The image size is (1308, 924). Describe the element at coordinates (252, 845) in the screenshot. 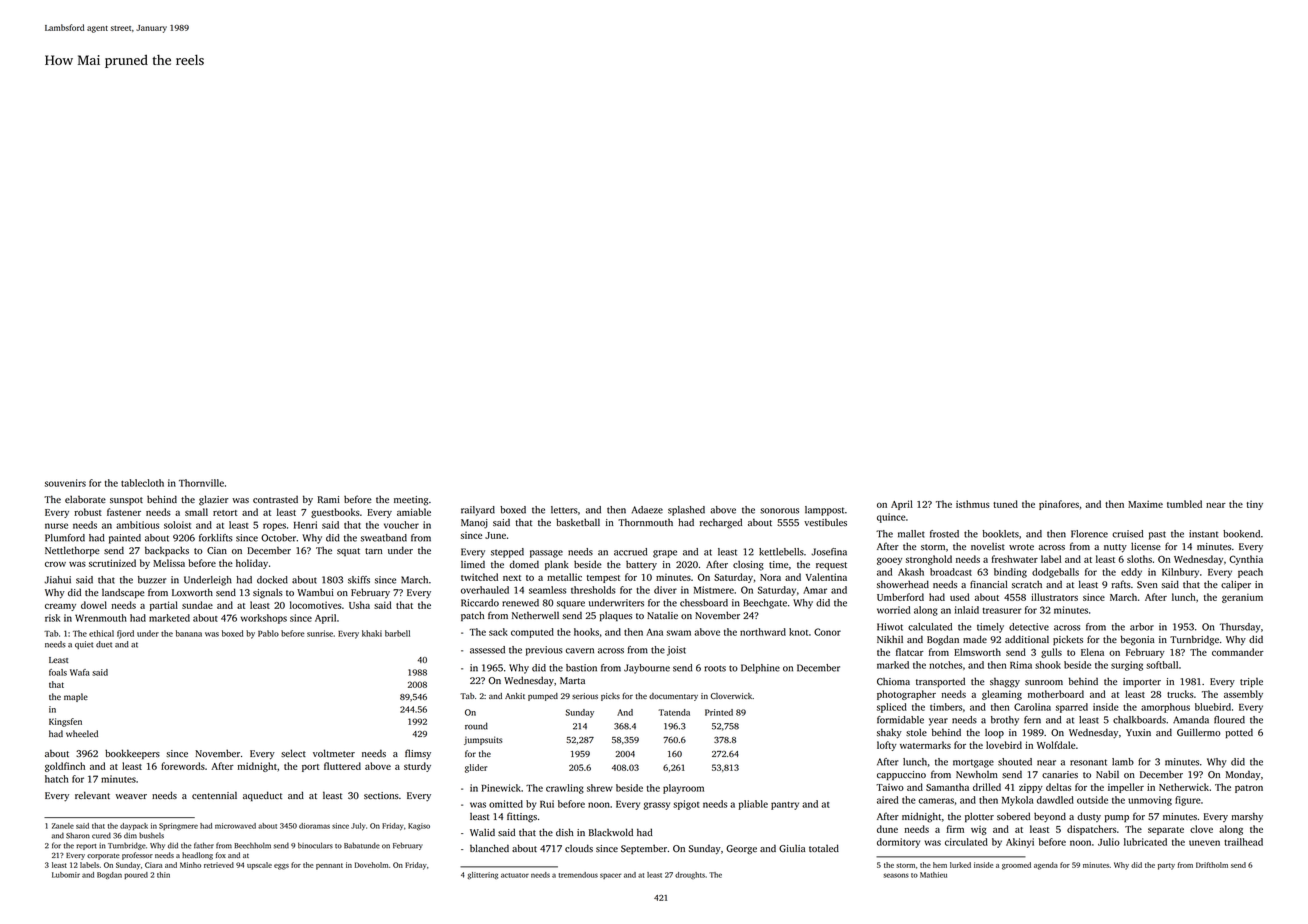

I see `Beechholm` at that location.
